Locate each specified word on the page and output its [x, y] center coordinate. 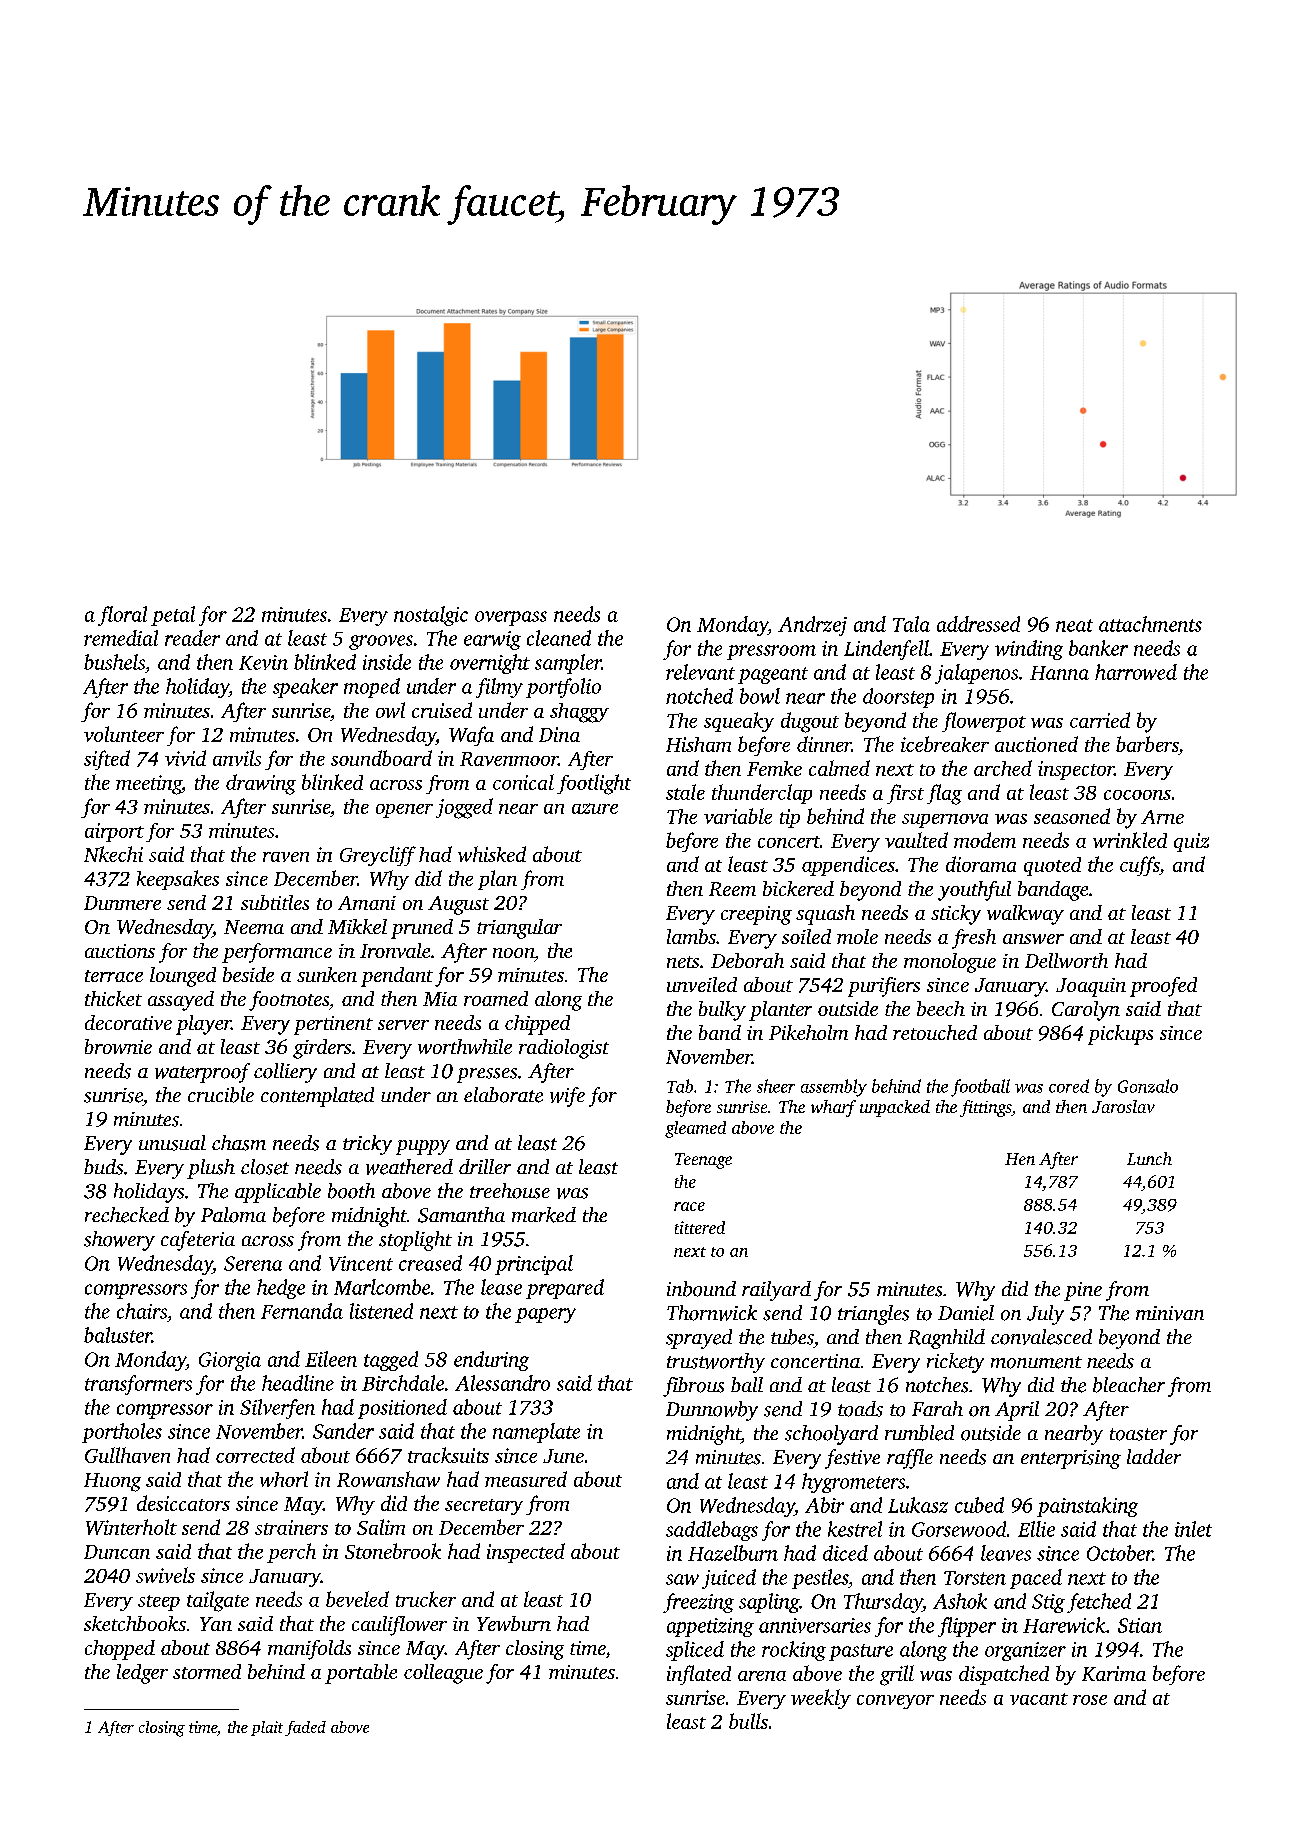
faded [305, 1728]
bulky [722, 1011]
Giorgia [230, 1361]
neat [1074, 625]
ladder [1154, 1456]
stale [685, 792]
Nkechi [113, 854]
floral [122, 616]
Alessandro [502, 1383]
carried [1100, 720]
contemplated [317, 1097]
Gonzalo [1148, 1086]
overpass [511, 618]
